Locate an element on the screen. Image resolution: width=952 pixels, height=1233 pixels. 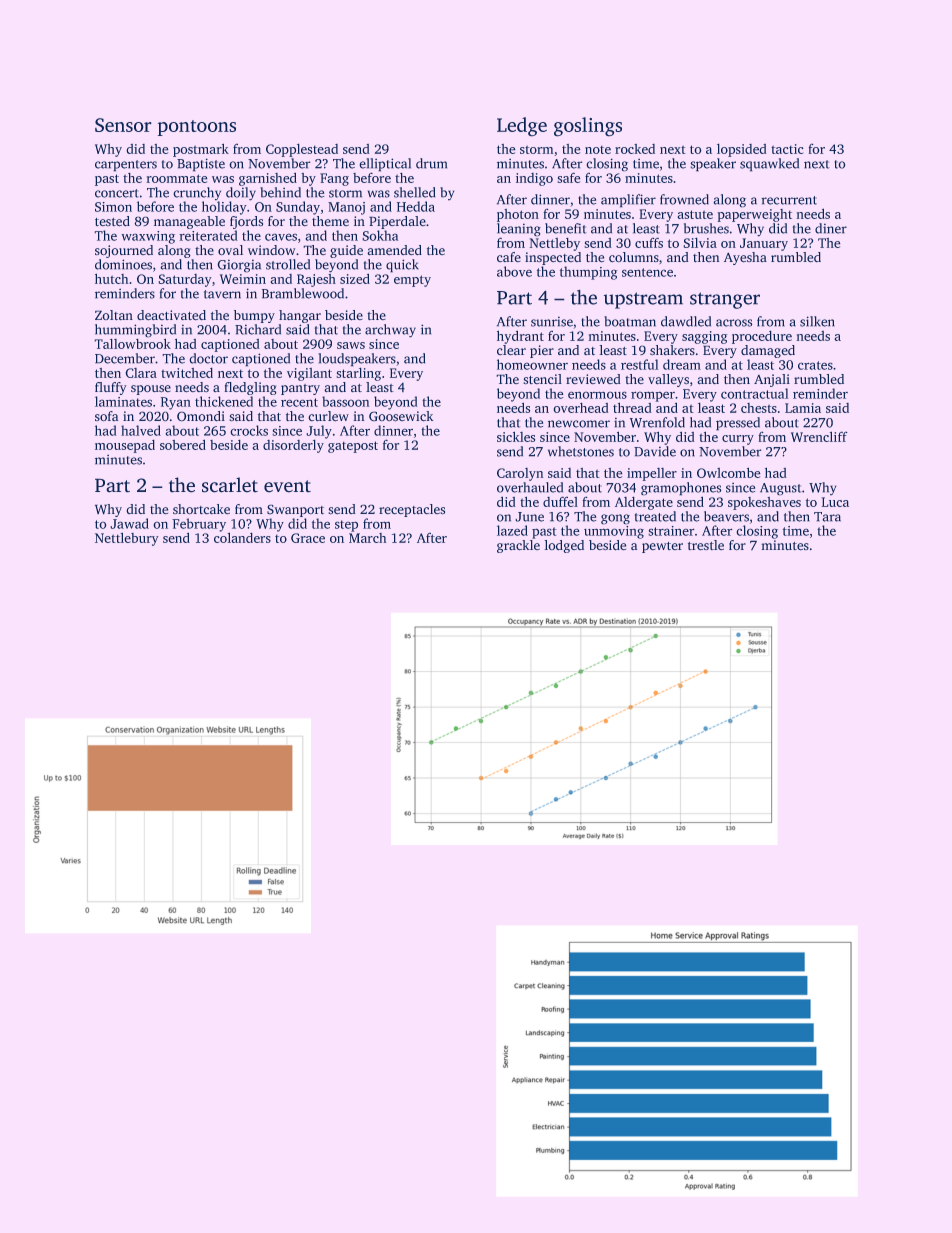
shortcake is located at coordinates (201, 509).
